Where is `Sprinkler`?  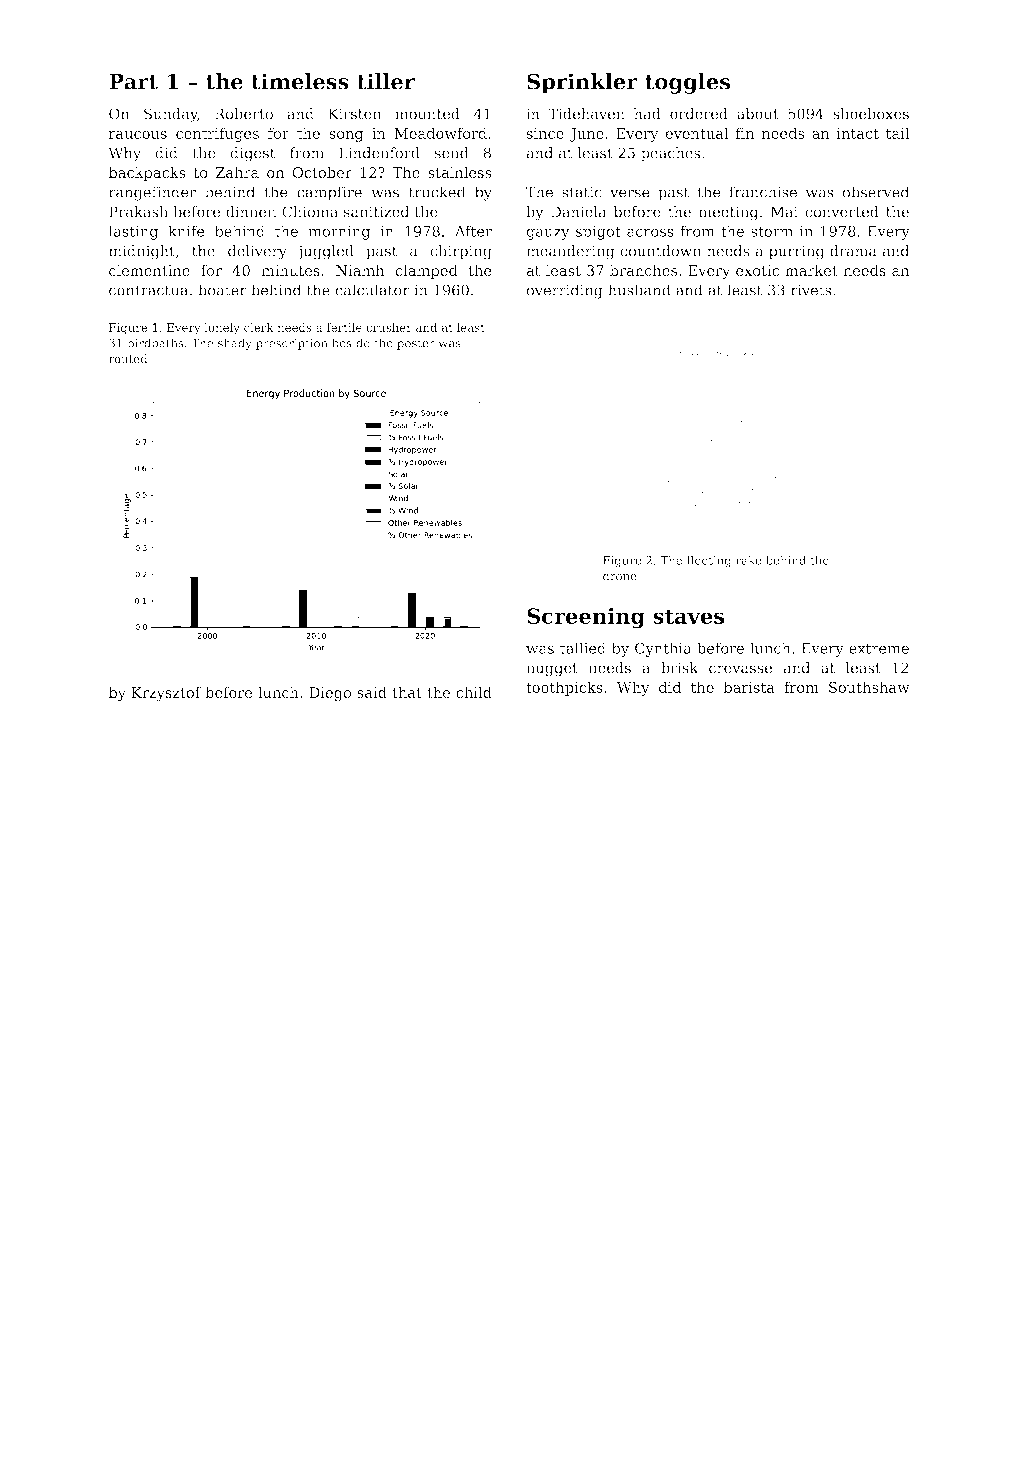
Sprinkler is located at coordinates (582, 83).
